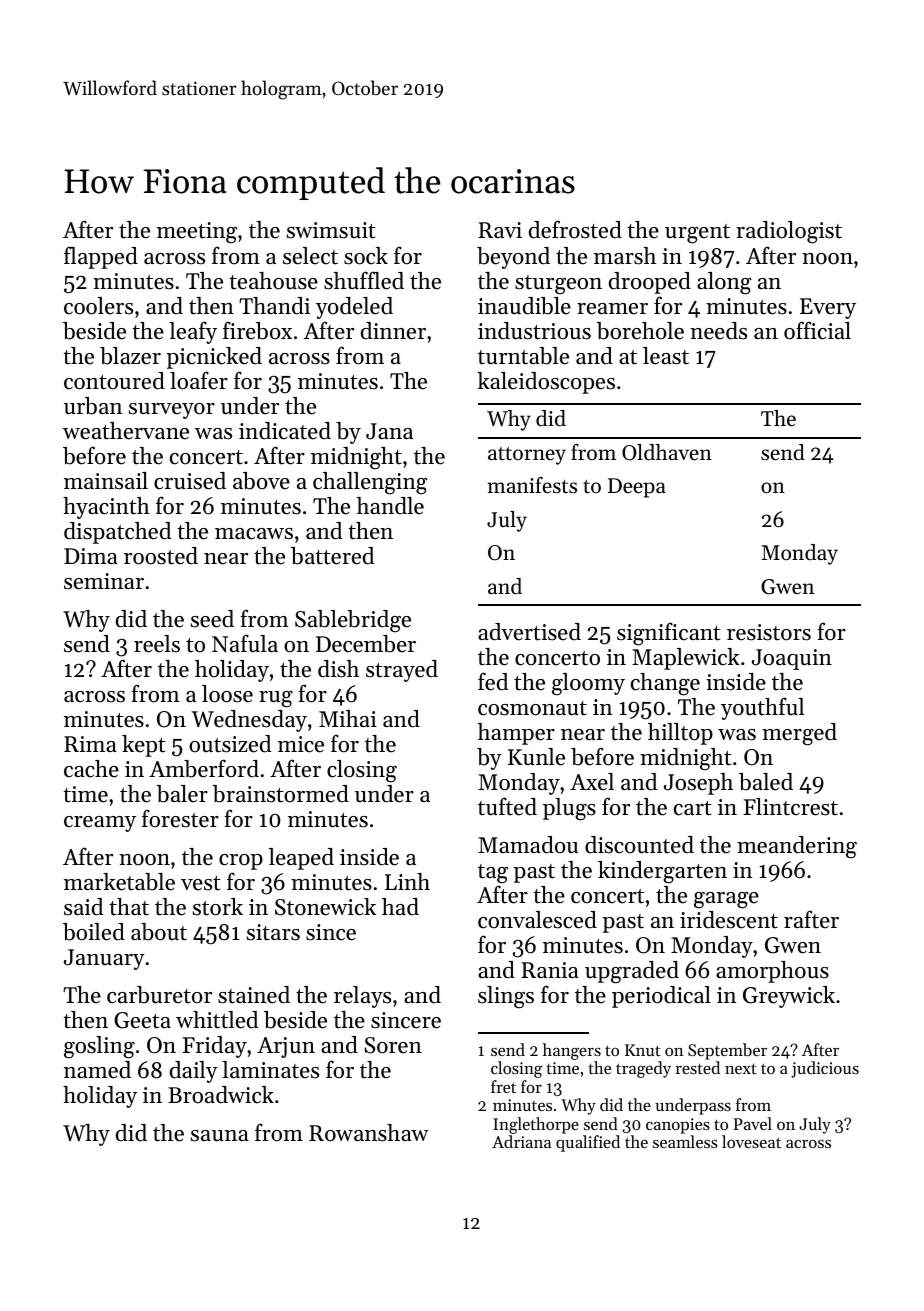 This page has height=1311, width=924. Describe the element at coordinates (369, 1133) in the page. I see `Rowanshaw` at that location.
